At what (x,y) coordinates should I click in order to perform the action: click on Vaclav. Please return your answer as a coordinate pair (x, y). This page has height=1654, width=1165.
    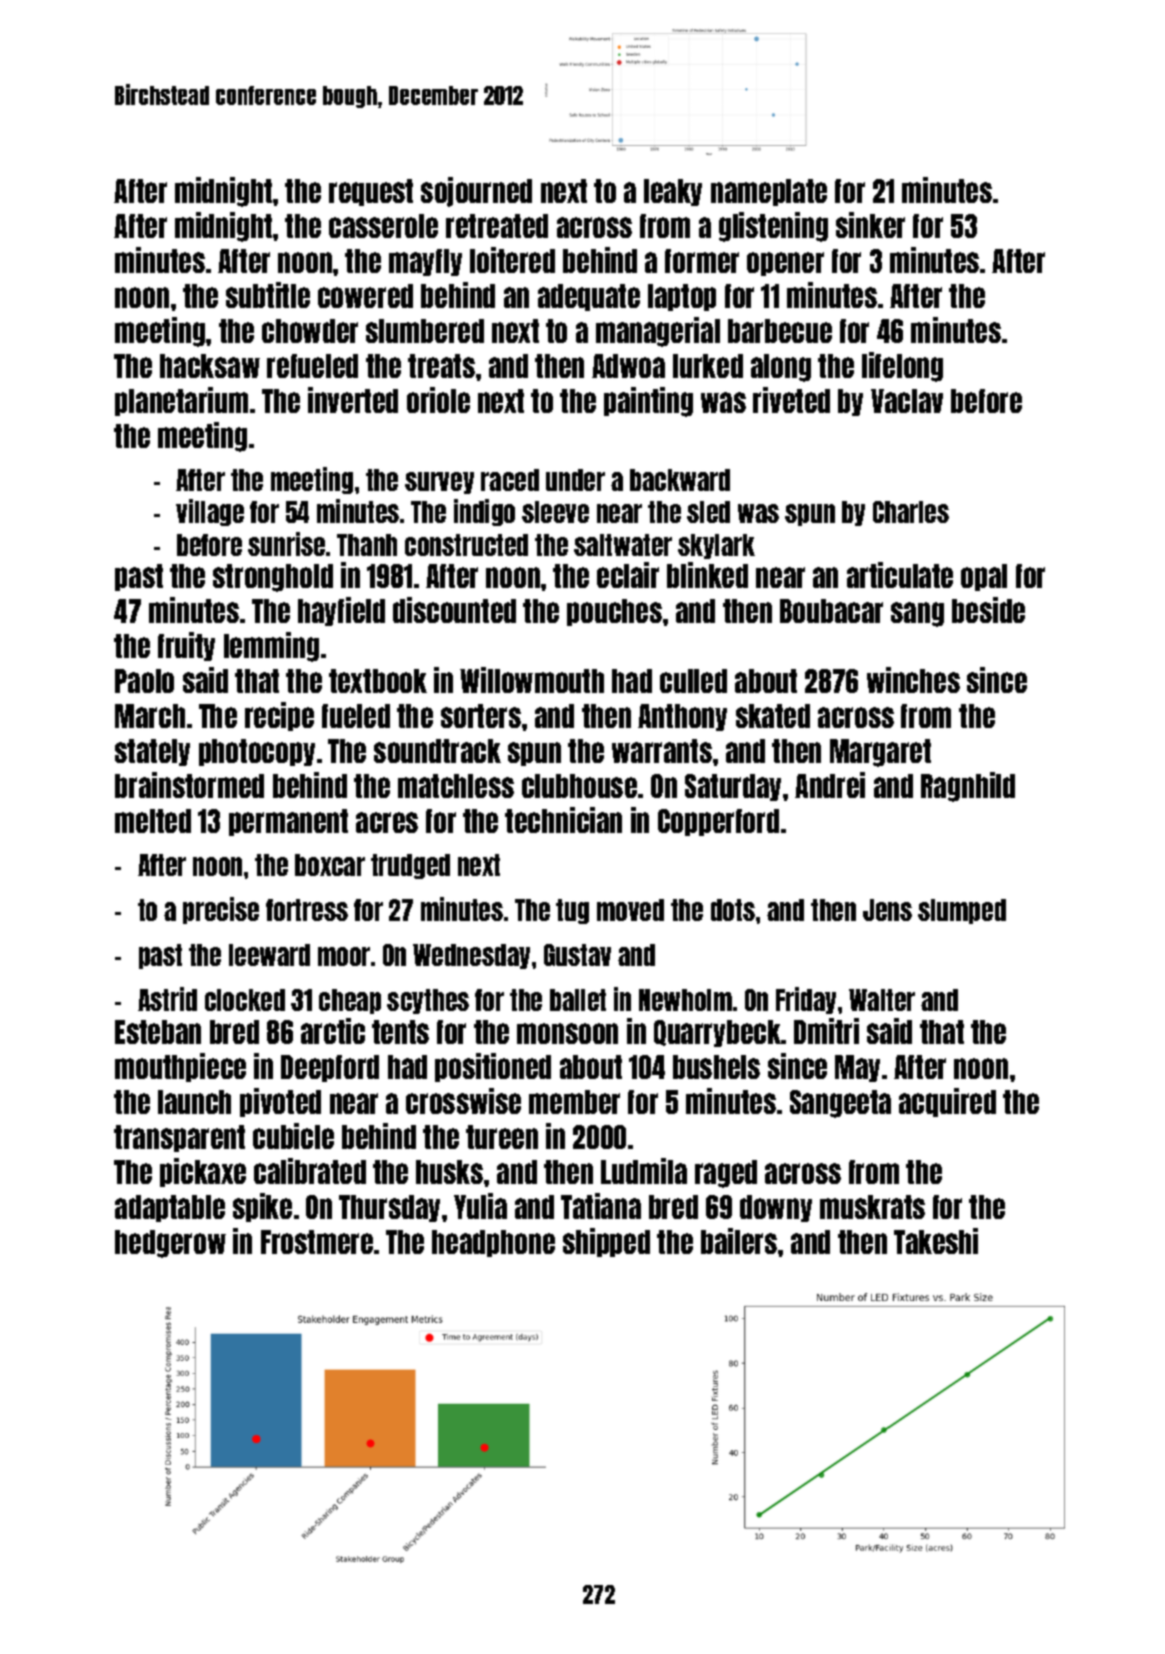
    Looking at the image, I should click on (907, 401).
